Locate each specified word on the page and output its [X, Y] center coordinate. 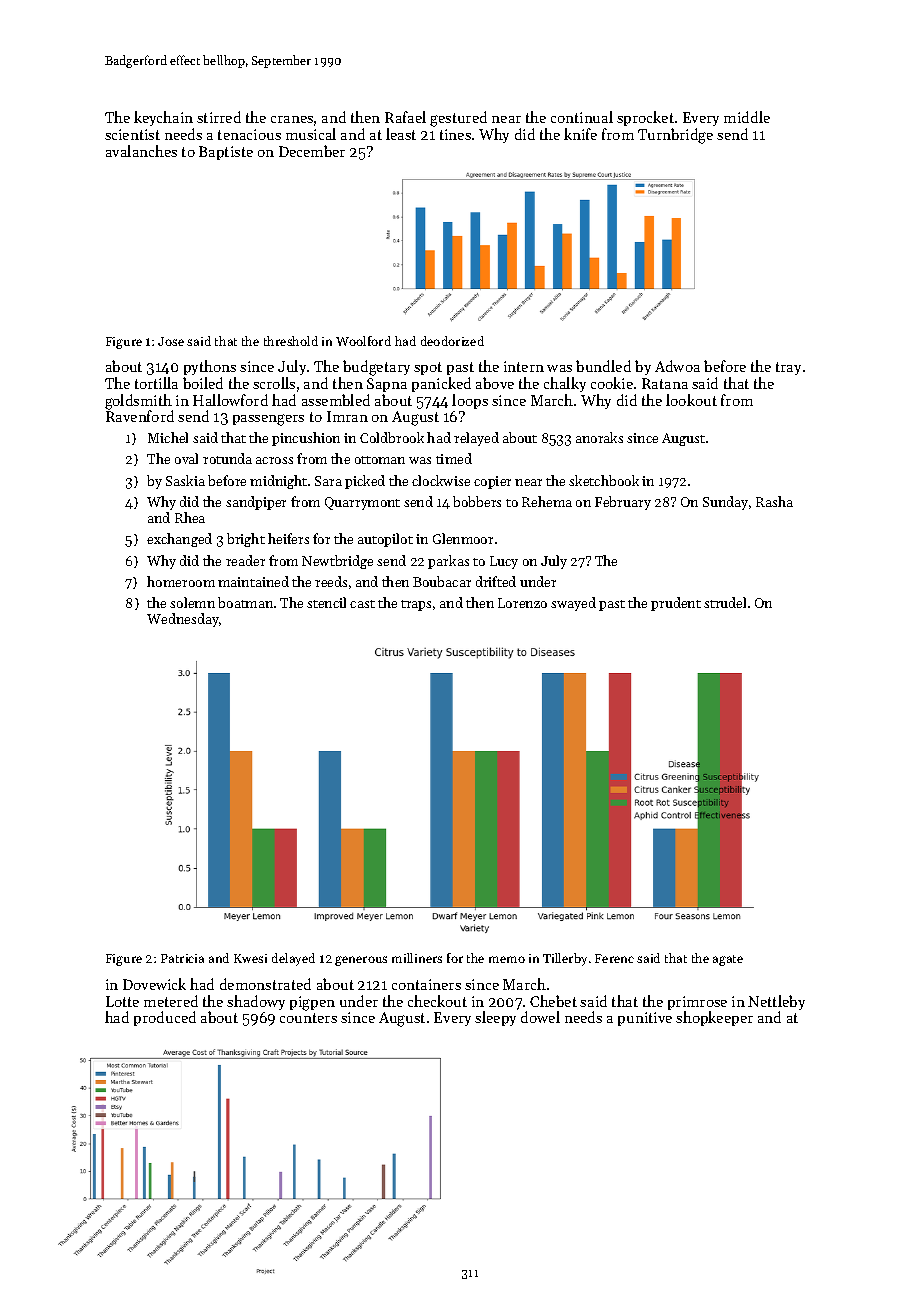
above [495, 383]
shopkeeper [714, 1018]
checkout [437, 1001]
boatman [245, 602]
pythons [210, 367]
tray [788, 368]
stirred [219, 117]
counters [308, 1018]
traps [416, 605]
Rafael [405, 117]
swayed [573, 604]
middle [747, 117]
